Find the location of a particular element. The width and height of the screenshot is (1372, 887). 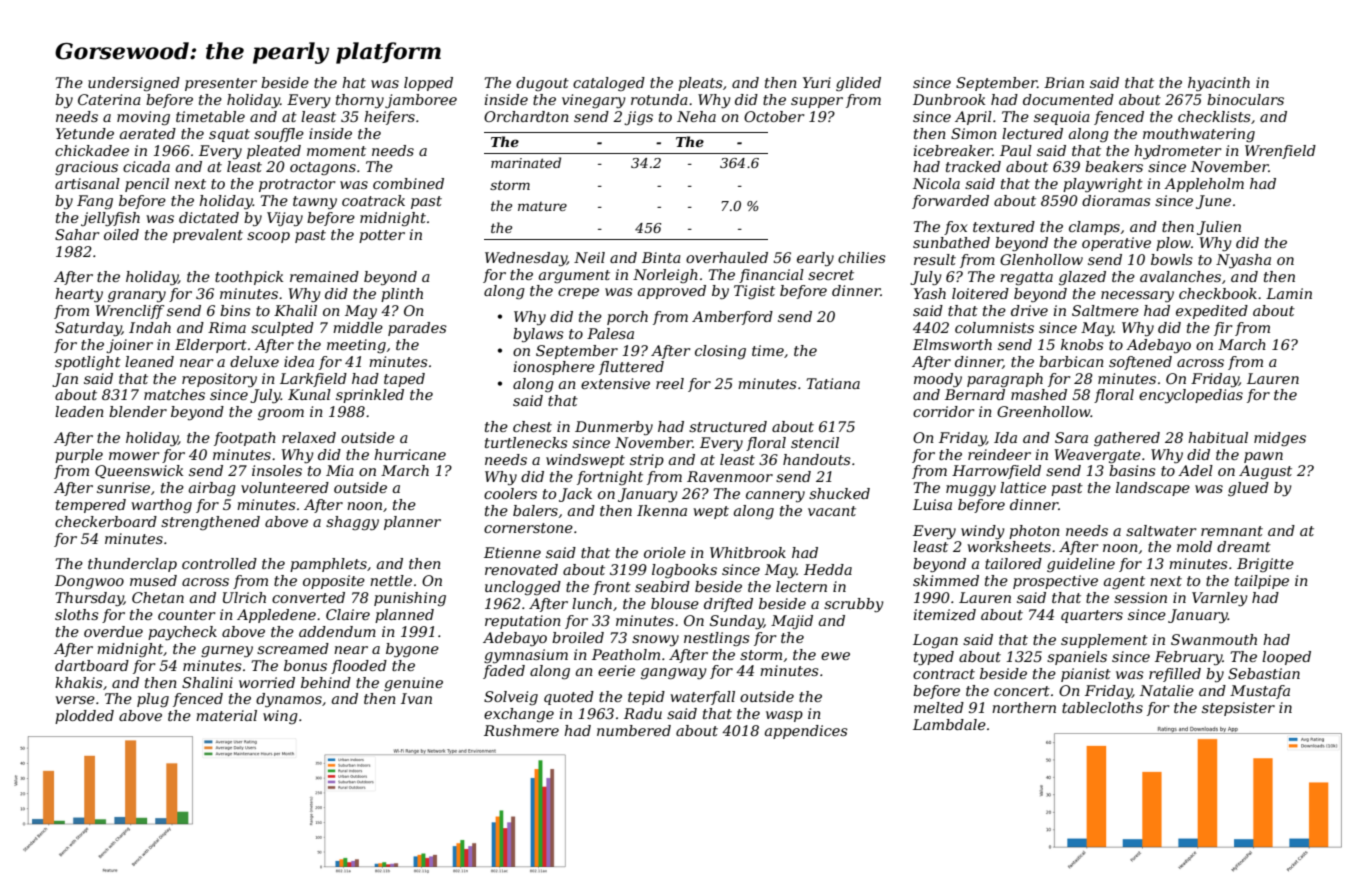

reindeer is located at coordinates (999, 454).
